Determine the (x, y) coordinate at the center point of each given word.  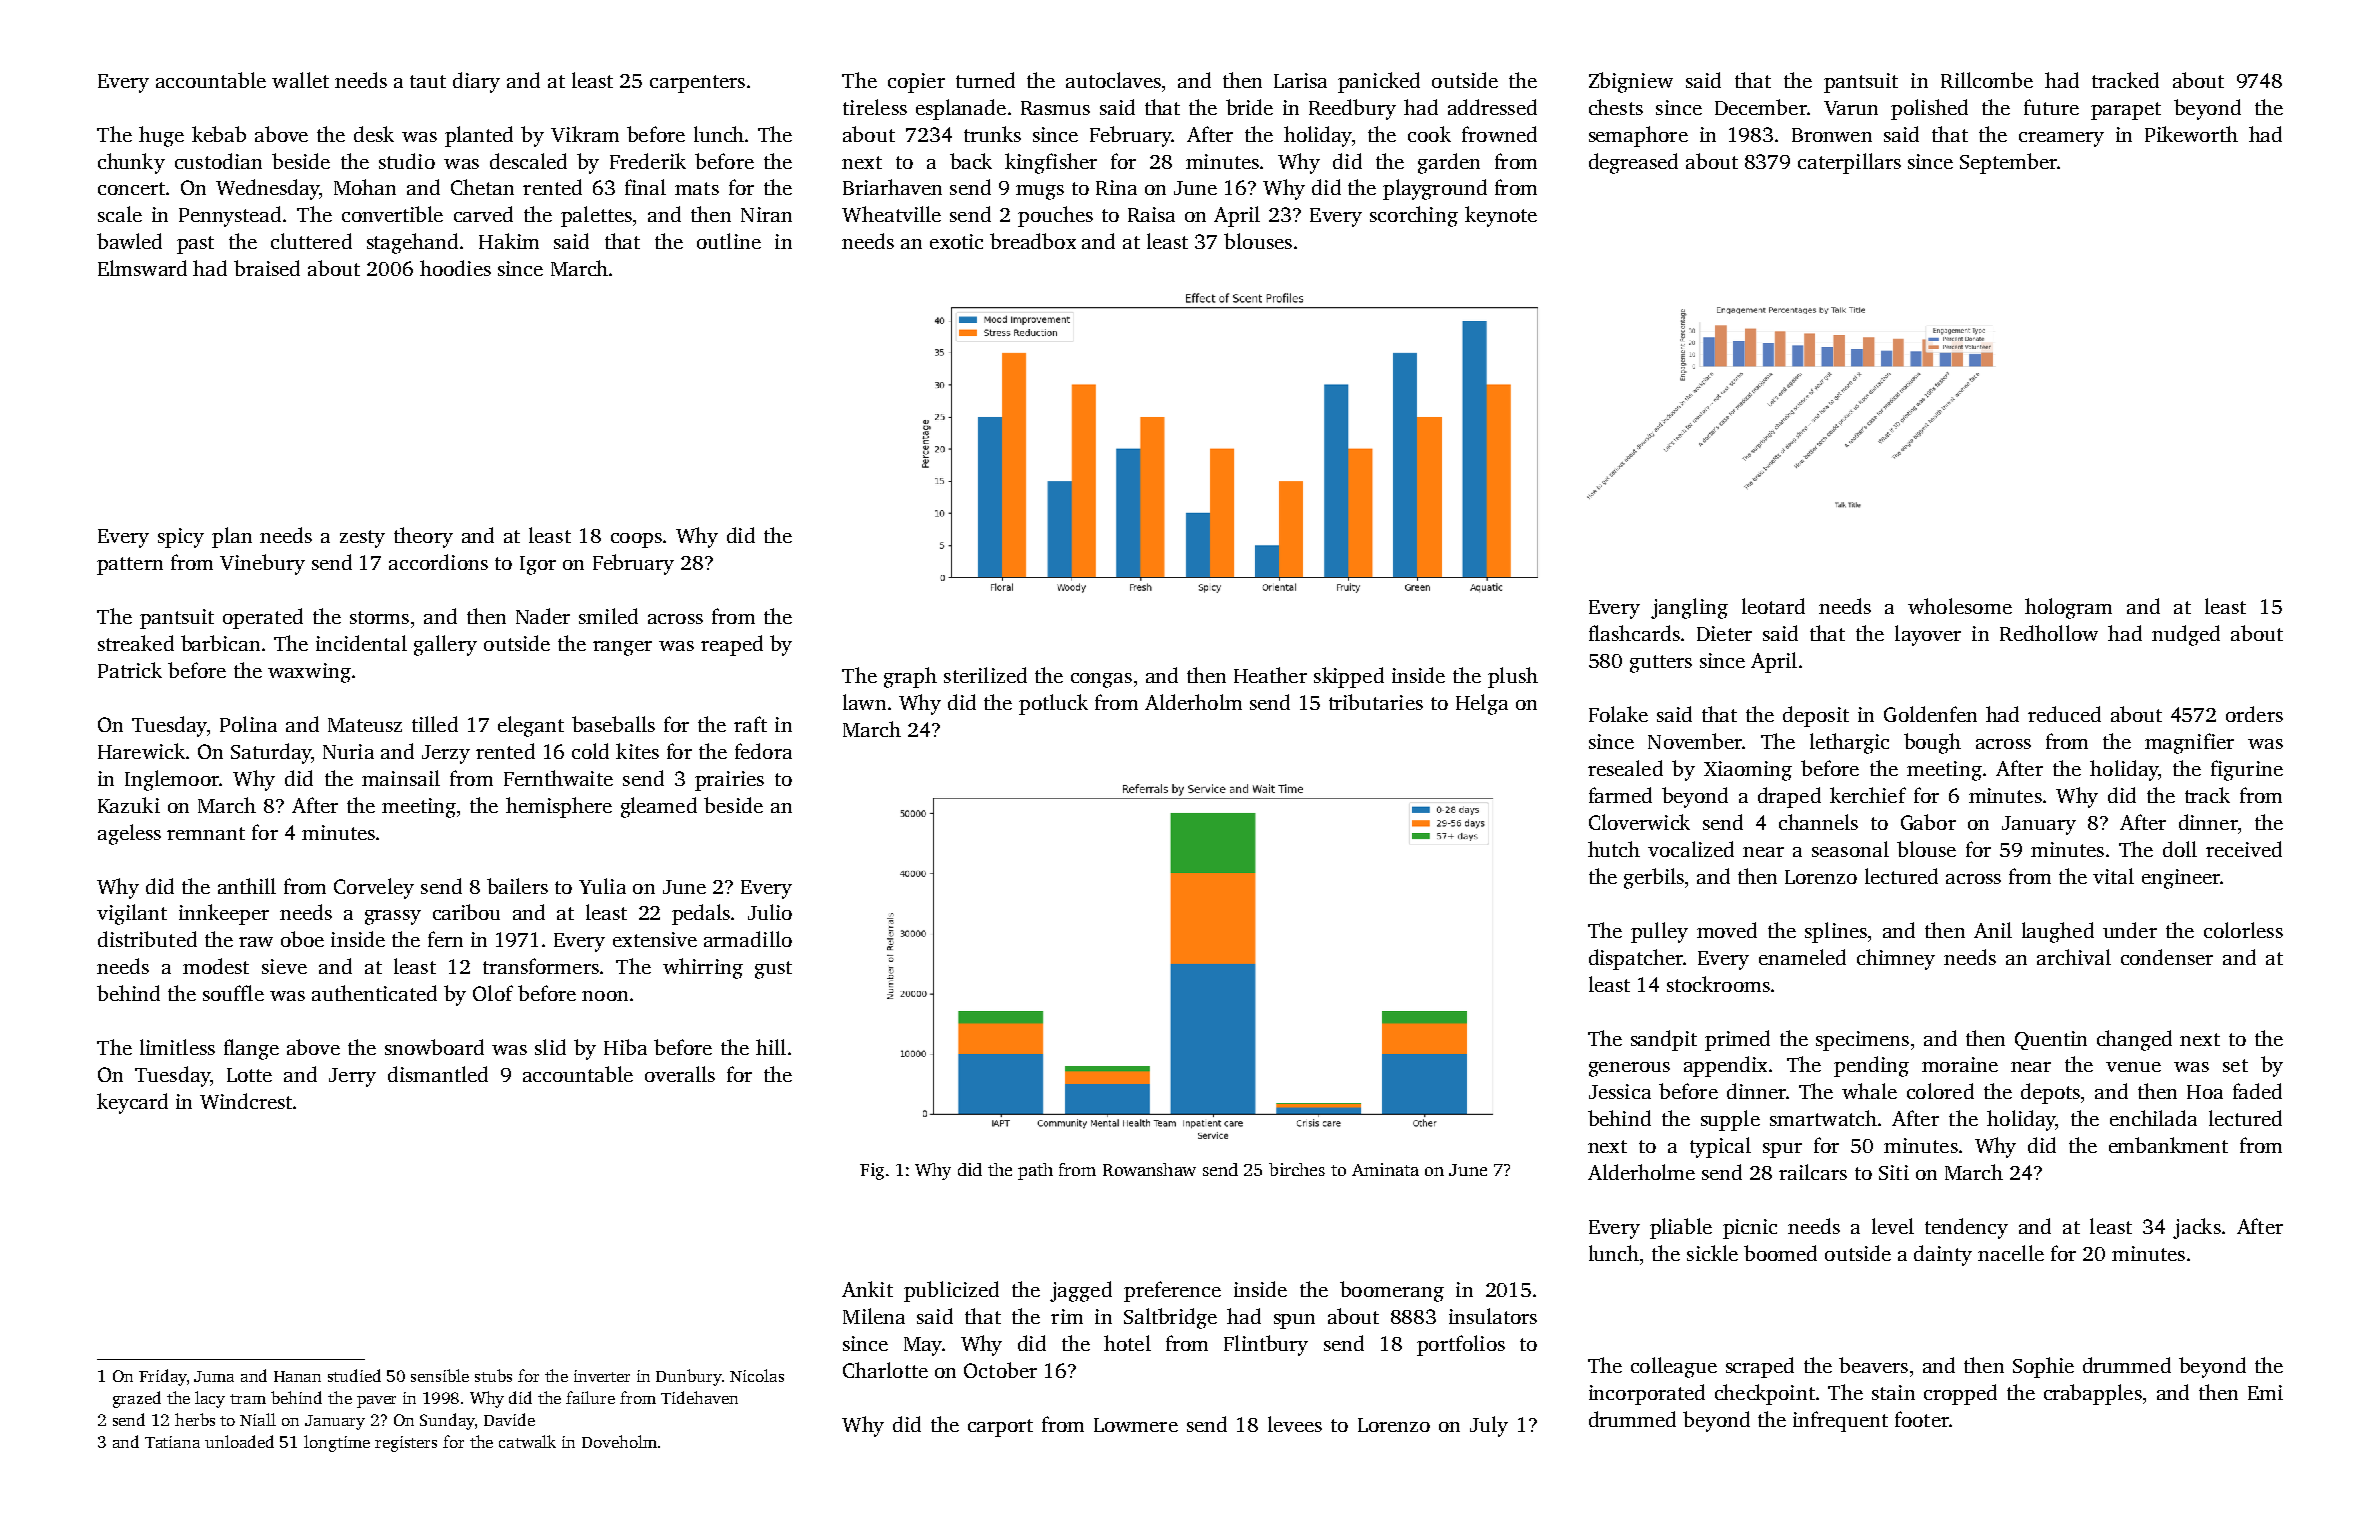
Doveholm (619, 1441)
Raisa (1151, 214)
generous (1629, 1069)
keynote (1501, 216)
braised (267, 268)
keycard (132, 1103)
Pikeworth (2191, 134)
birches (1297, 1169)
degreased (1633, 163)
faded (2257, 1091)
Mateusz (365, 725)
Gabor (1928, 822)
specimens (1862, 1041)
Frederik (648, 161)
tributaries (1376, 702)
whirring (703, 968)
